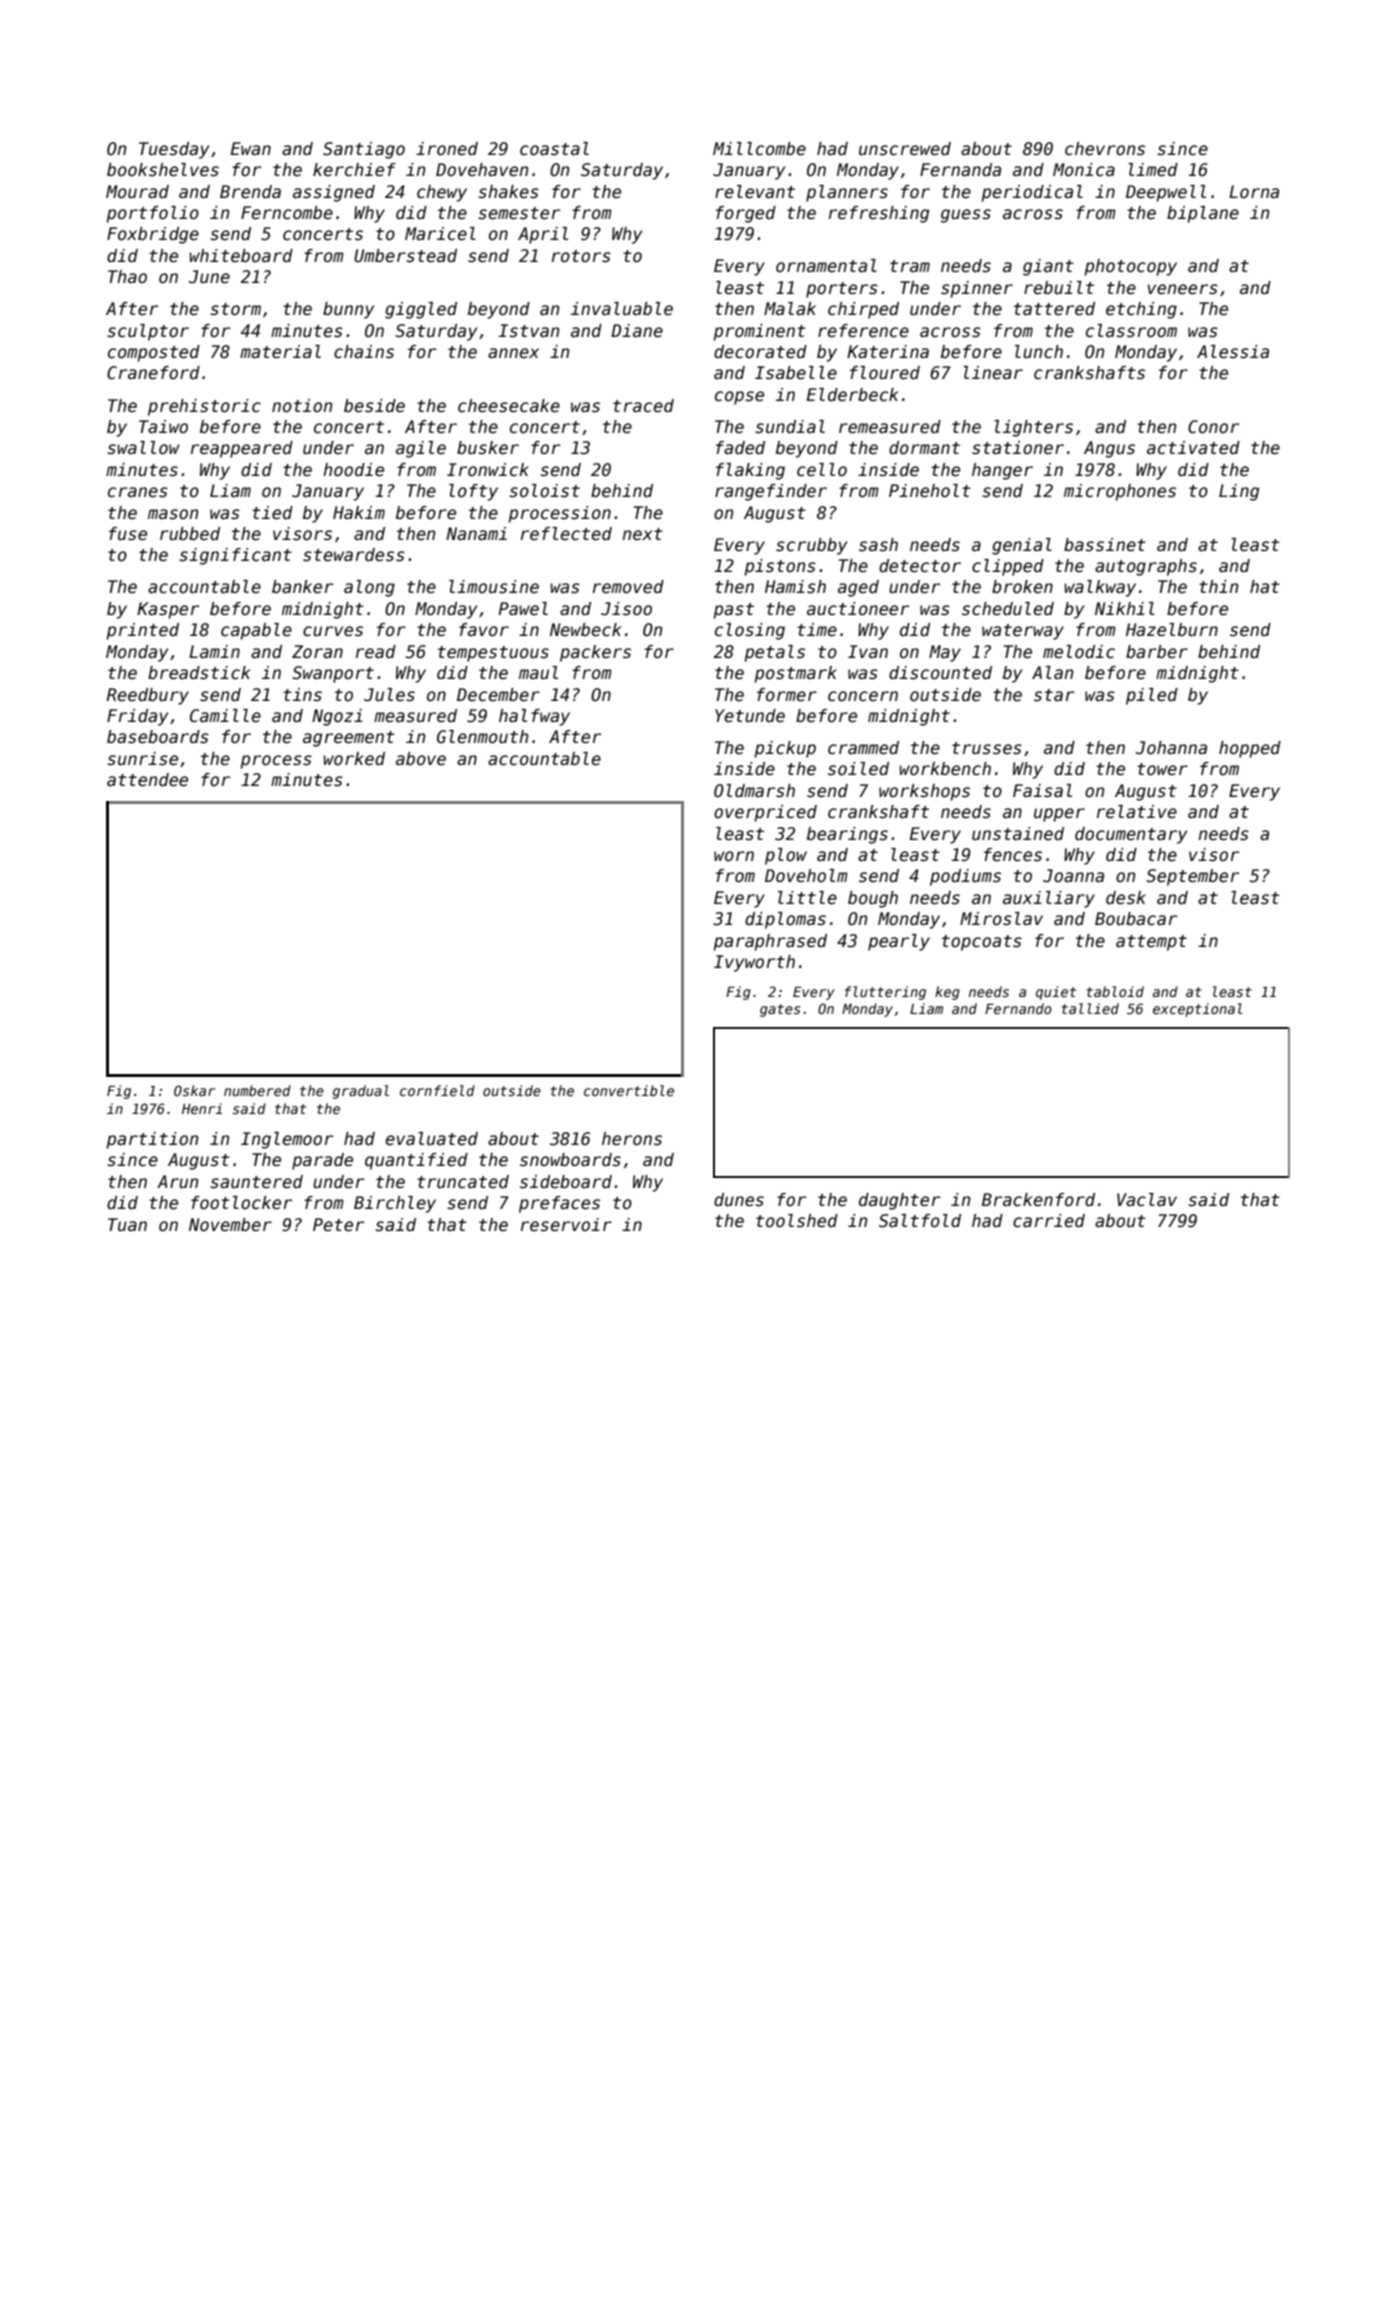  Describe the element at coordinates (629, 1090) in the image. I see `convertible` at that location.
